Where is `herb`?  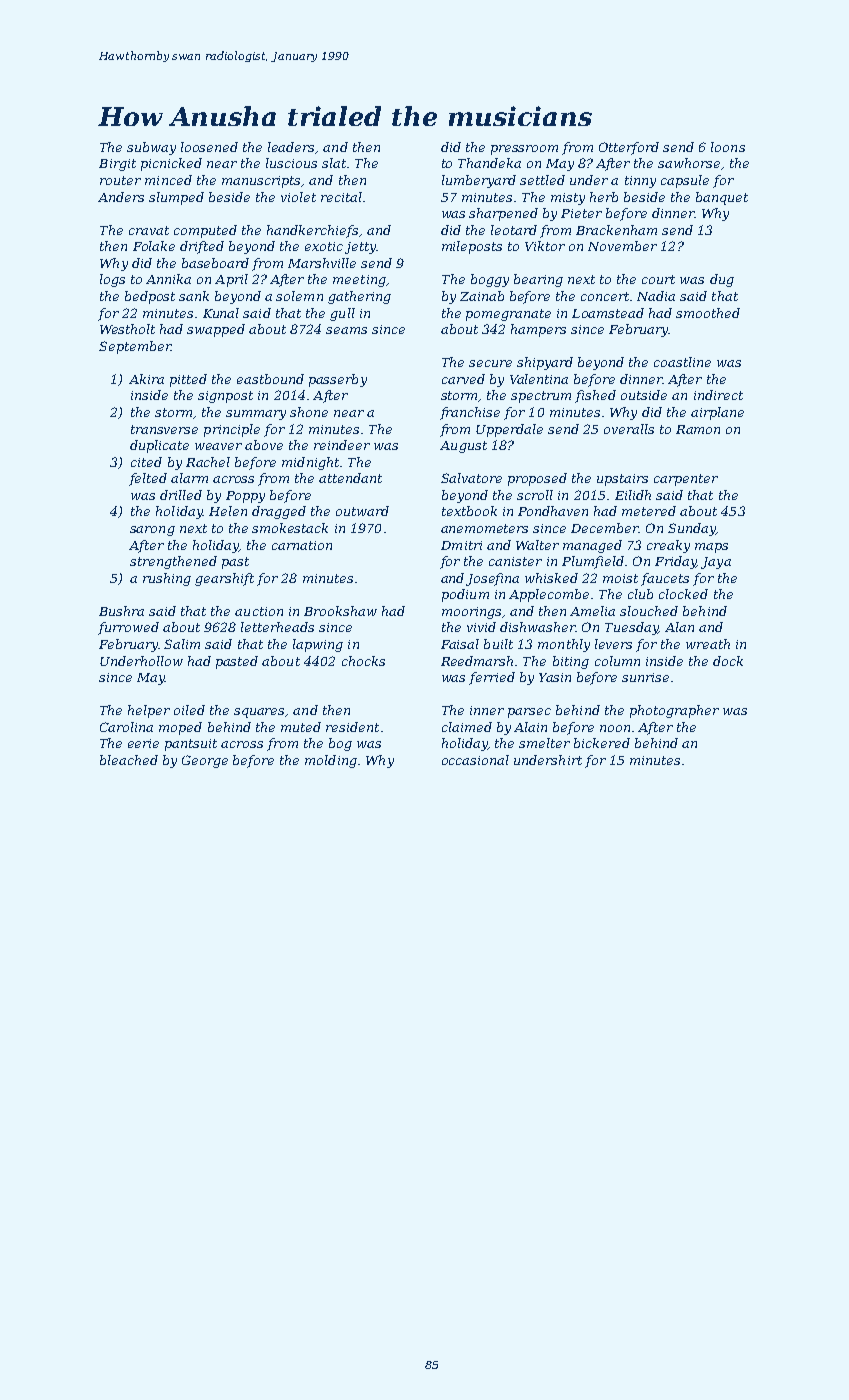
herb is located at coordinates (604, 197).
